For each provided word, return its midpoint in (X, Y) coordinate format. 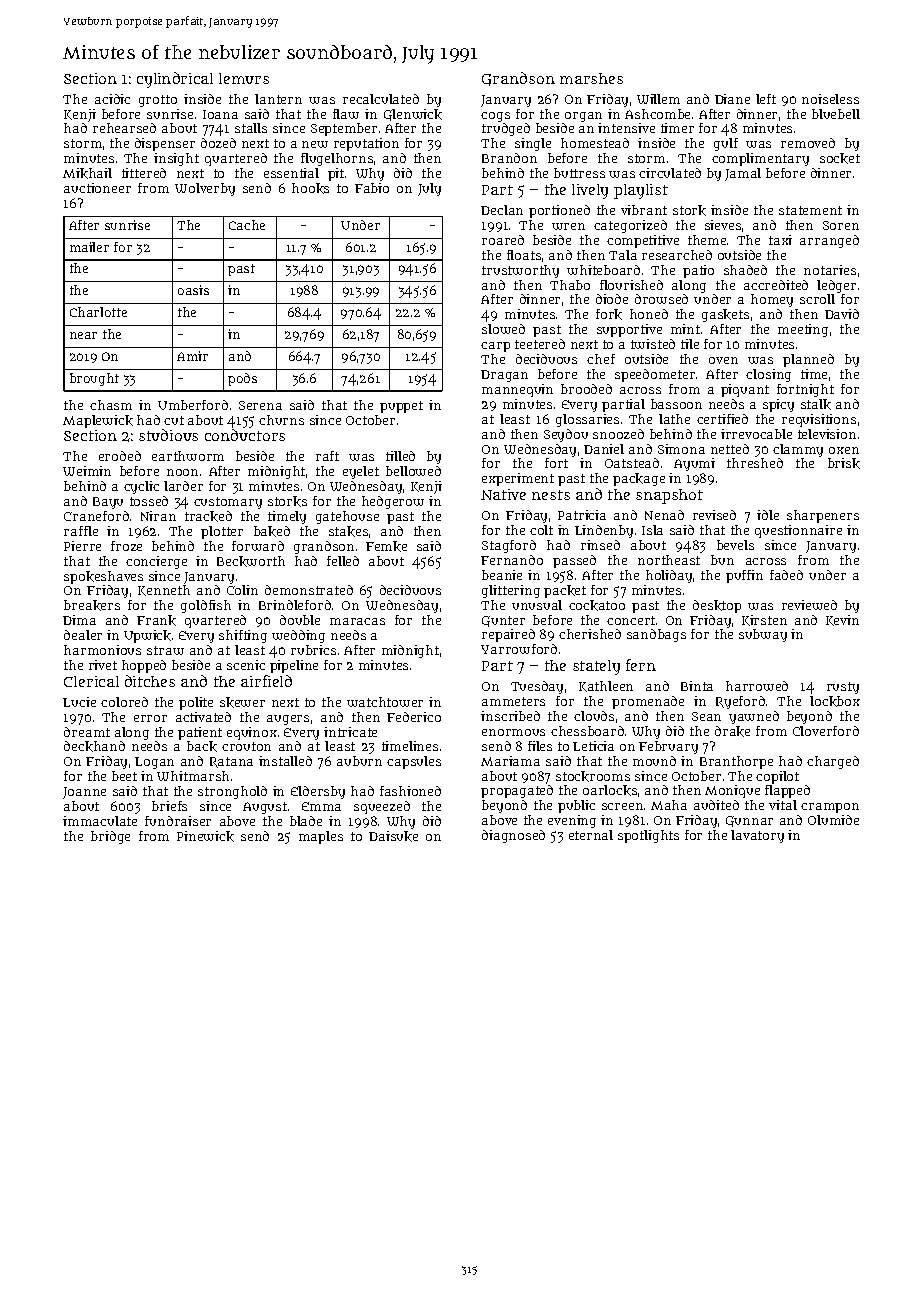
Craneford (96, 516)
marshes (591, 78)
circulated (670, 173)
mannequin (517, 390)
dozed (218, 143)
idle (768, 515)
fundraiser (178, 821)
